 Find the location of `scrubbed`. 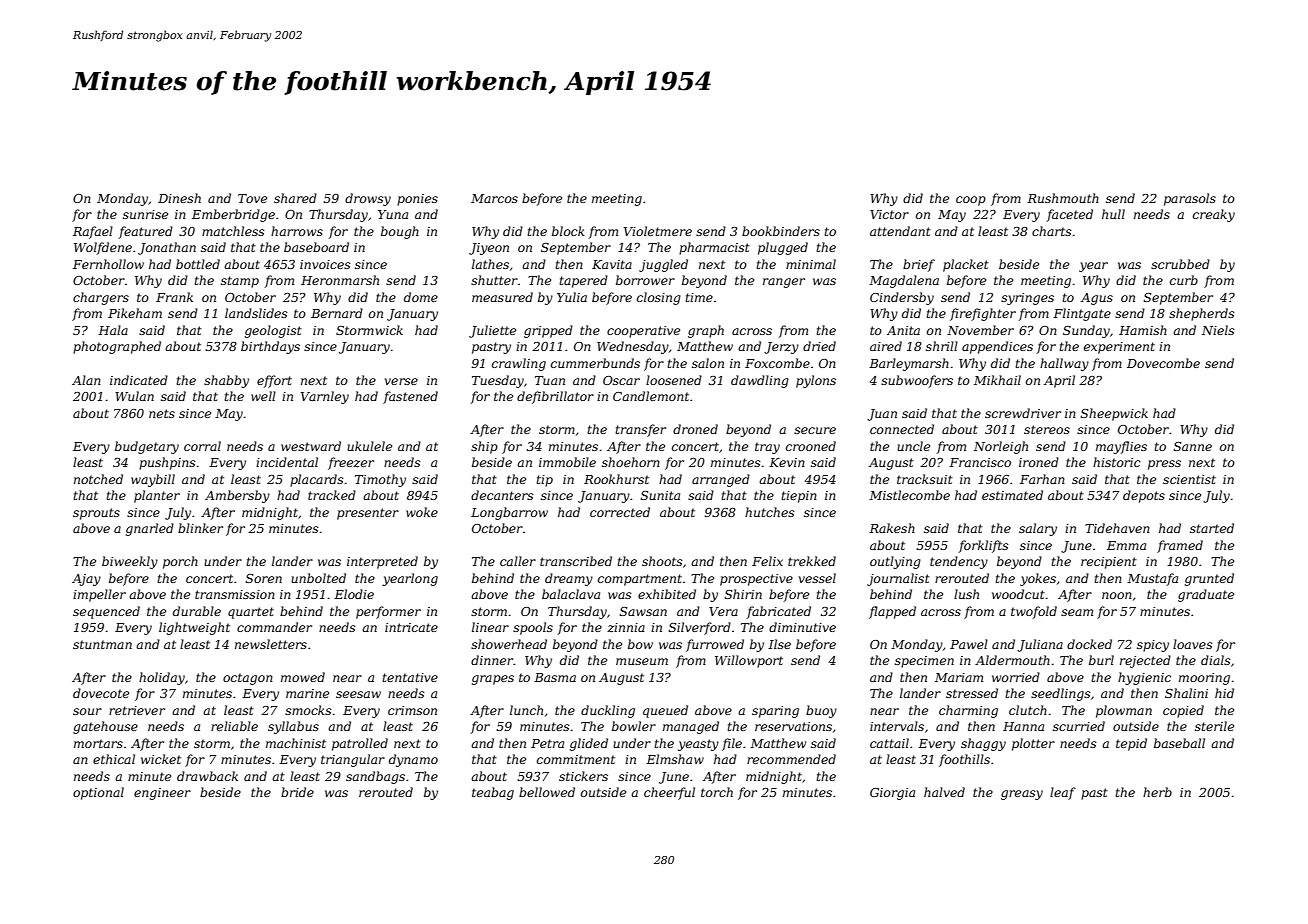

scrubbed is located at coordinates (1180, 264).
